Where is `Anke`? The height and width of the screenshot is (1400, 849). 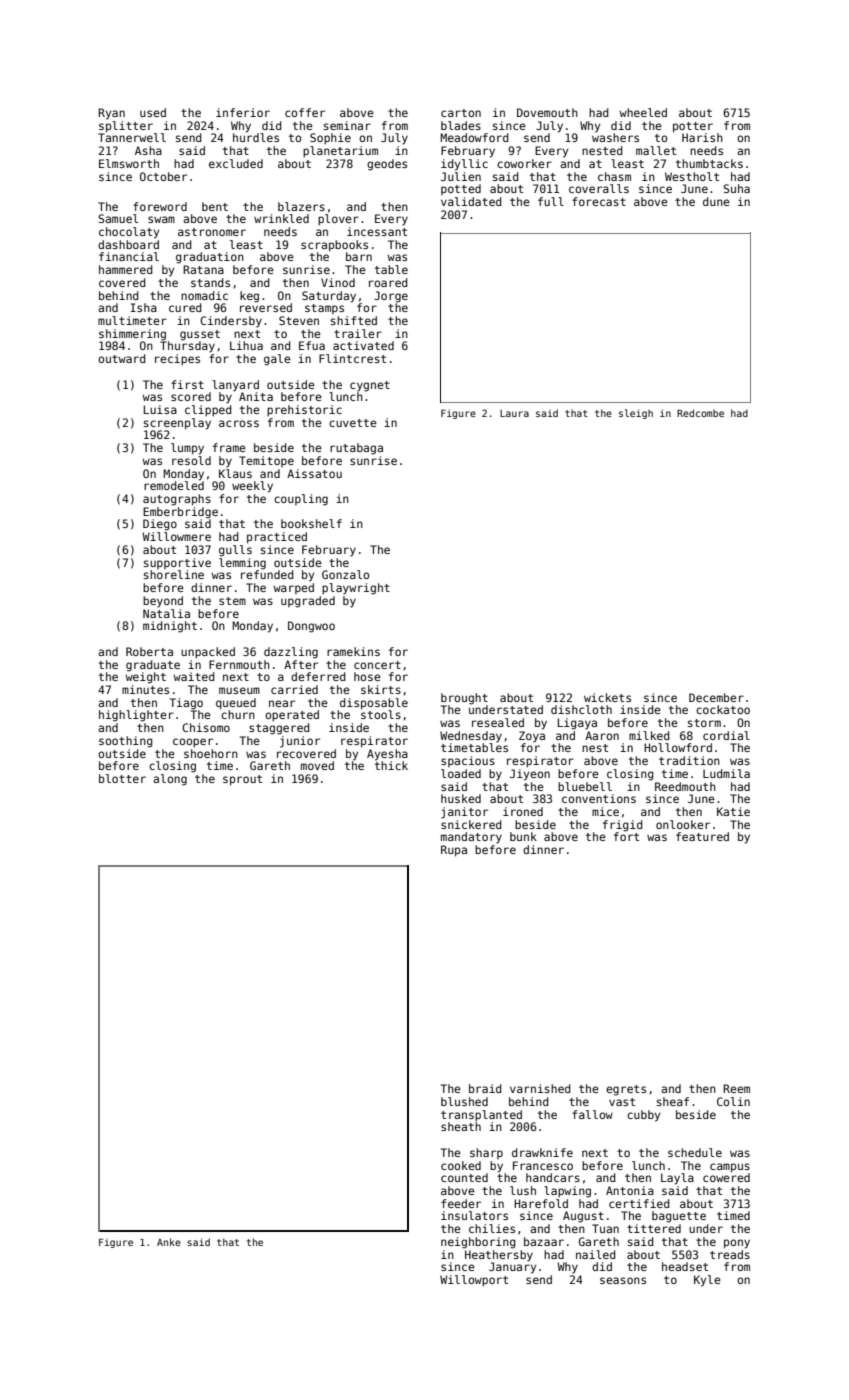
Anke is located at coordinates (169, 1242).
